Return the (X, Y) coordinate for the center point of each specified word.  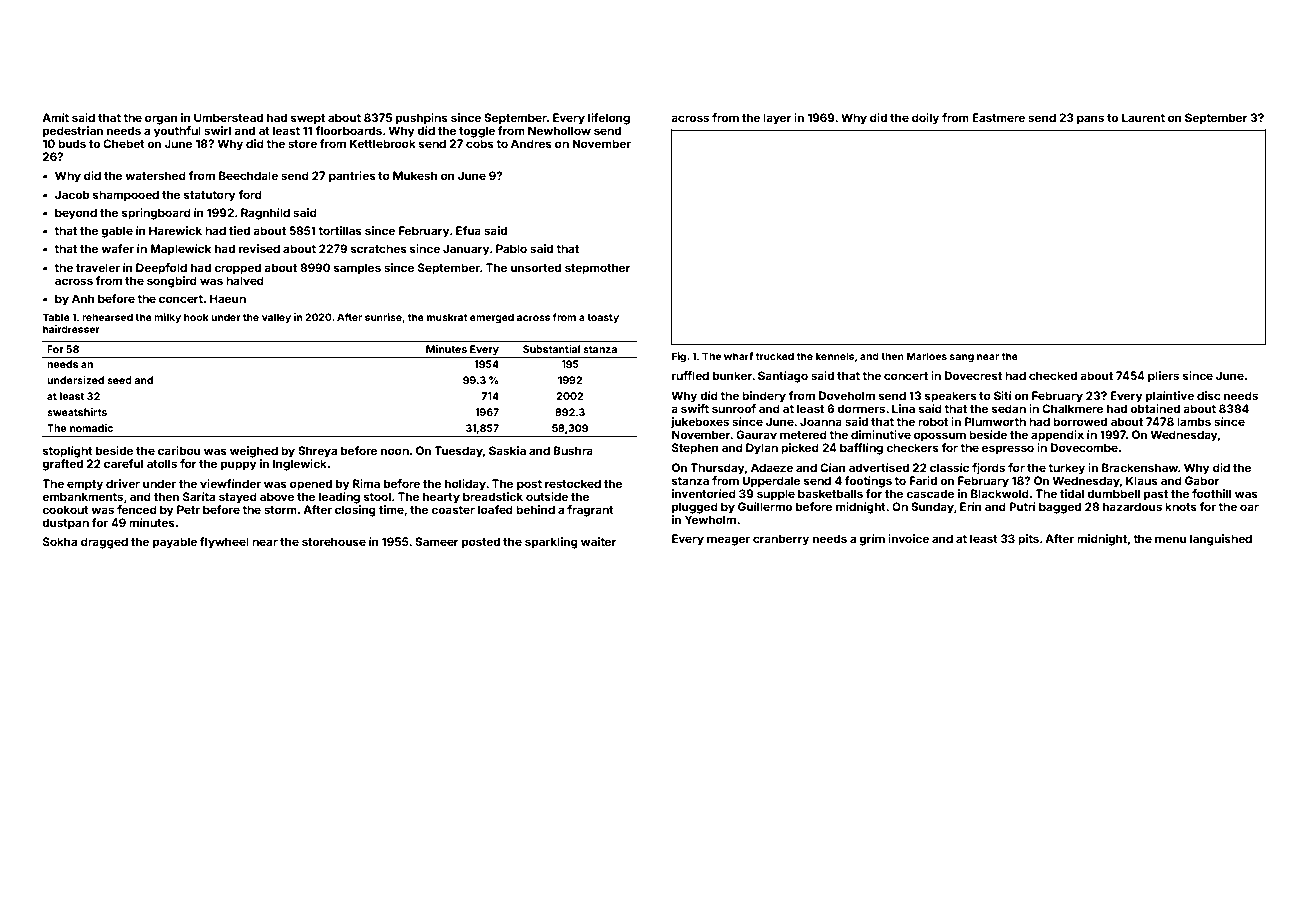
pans (1090, 120)
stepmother (598, 269)
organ (161, 120)
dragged (104, 543)
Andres (531, 143)
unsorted (536, 267)
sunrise (383, 317)
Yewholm (710, 519)
